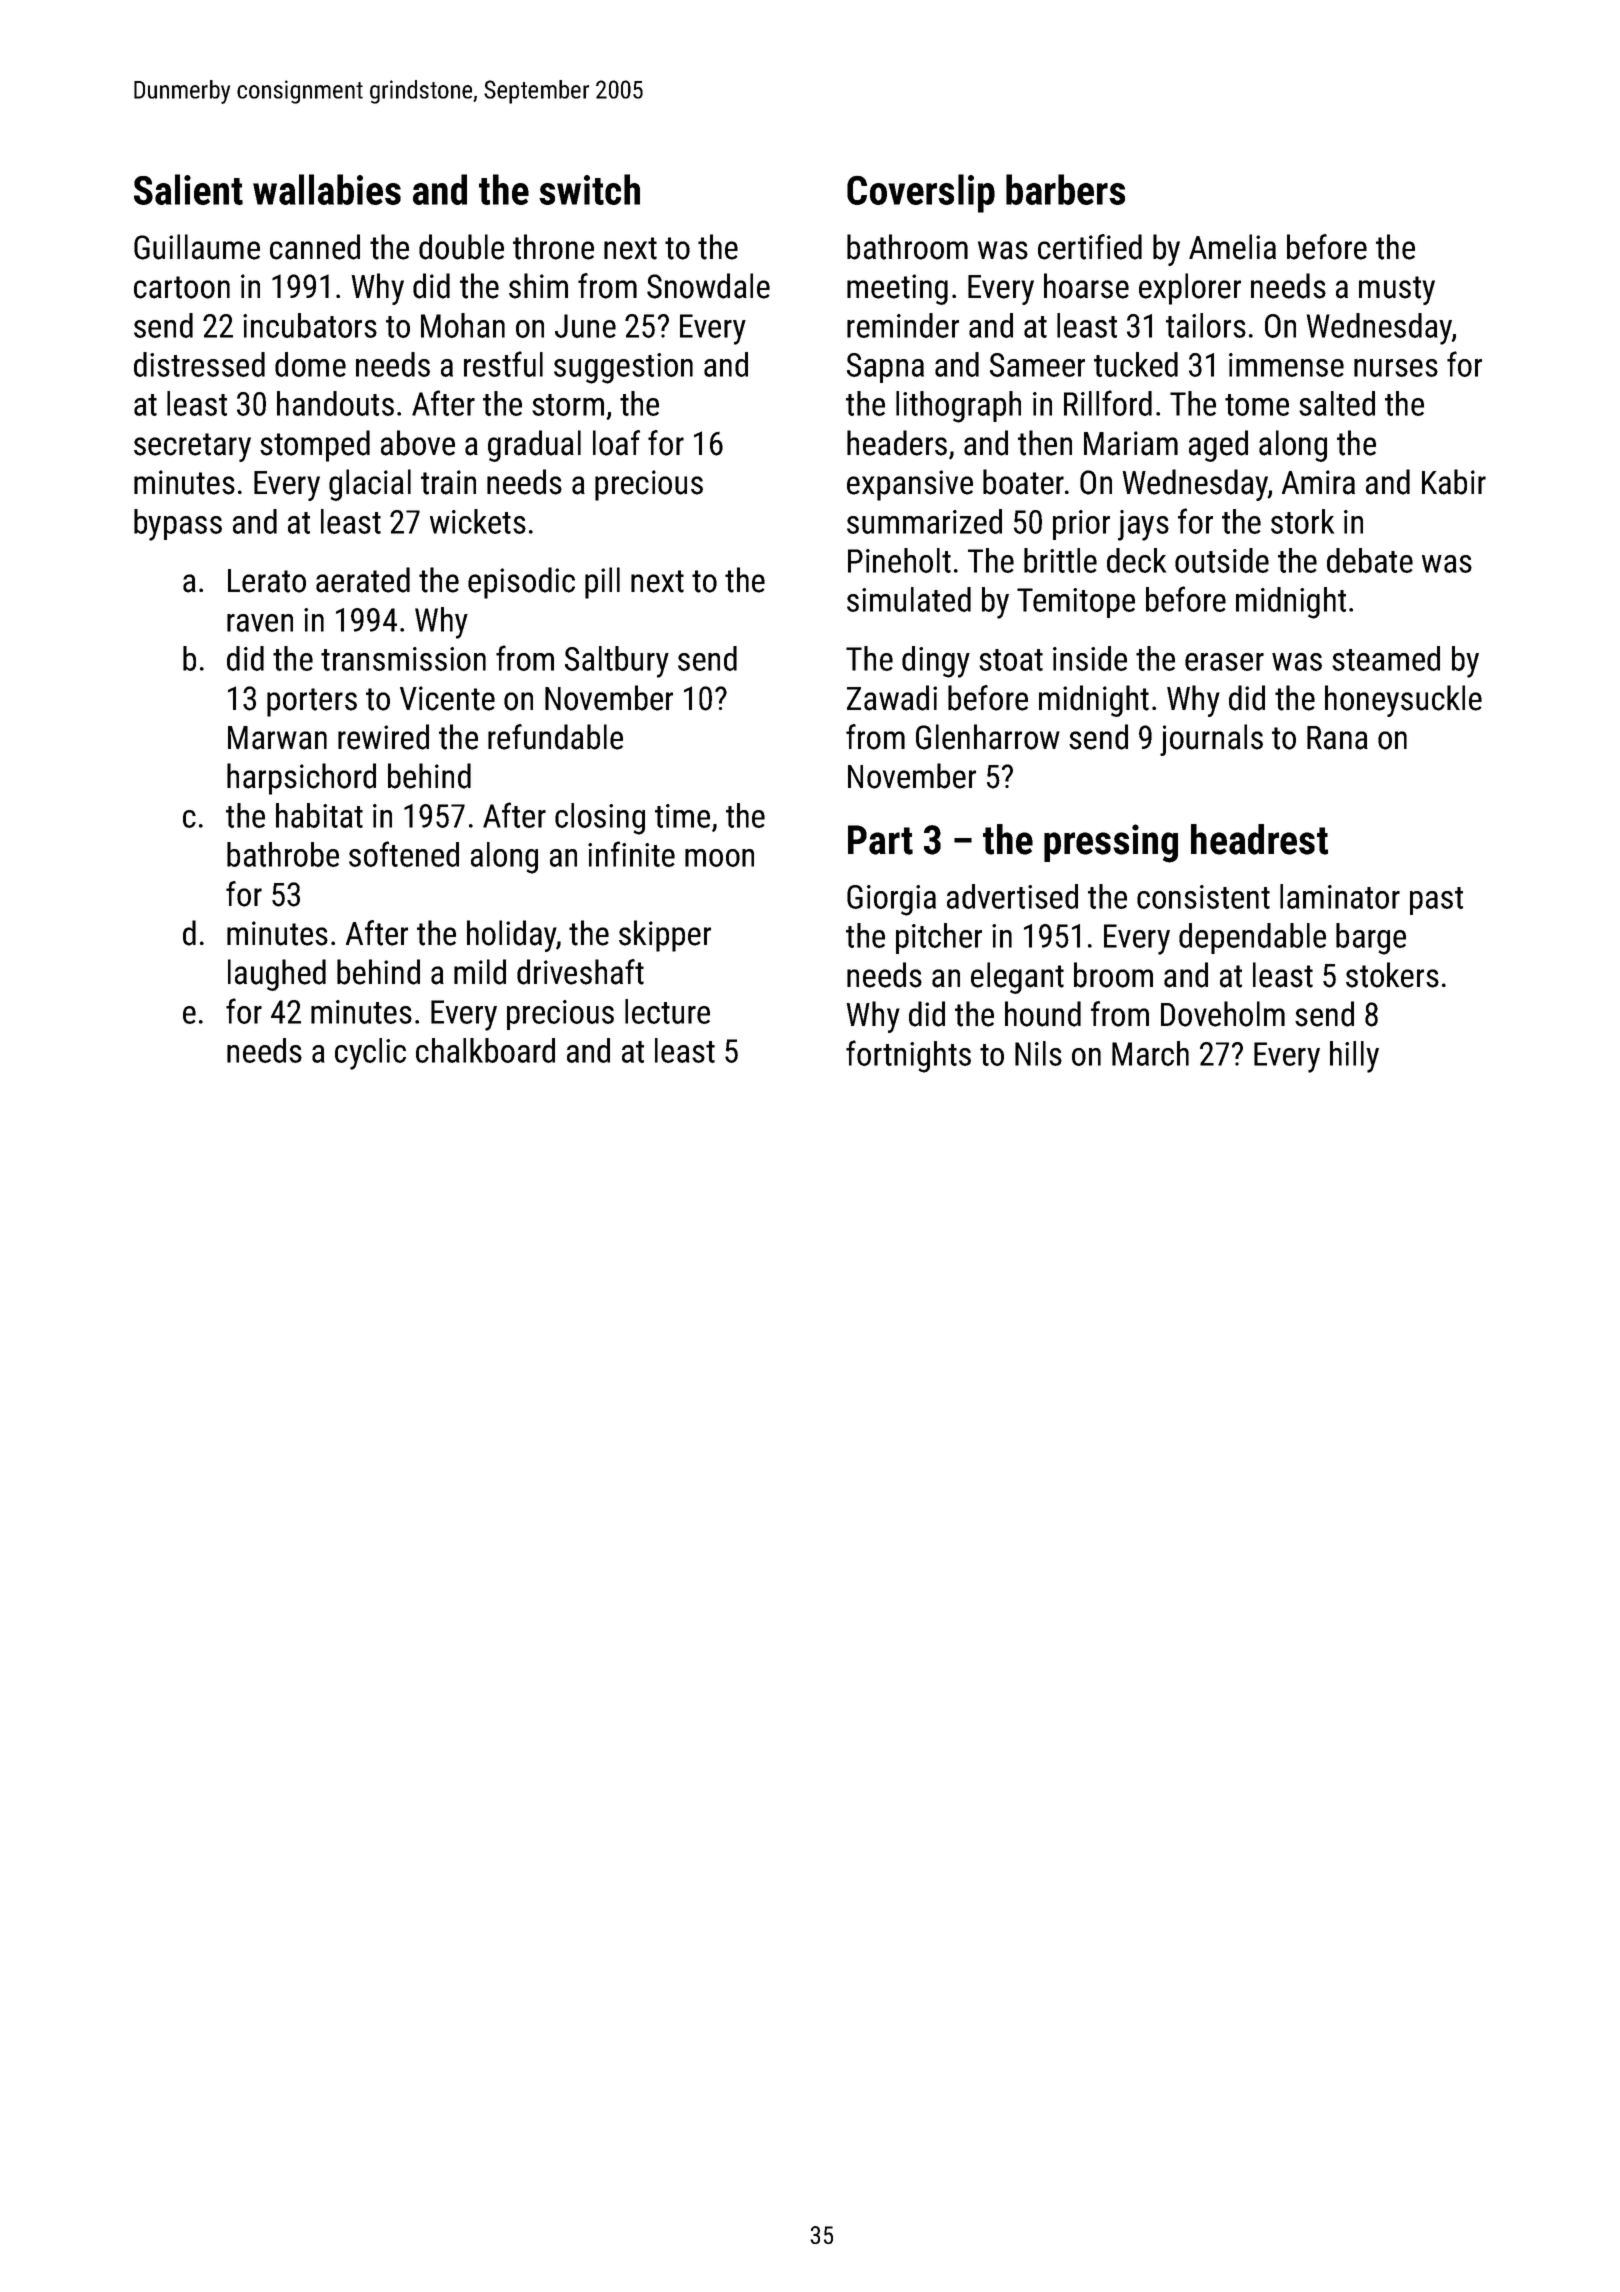 Image resolution: width=1620 pixels, height=2292 pixels. What do you see at coordinates (1065, 189) in the page?
I see `barbers` at bounding box center [1065, 189].
